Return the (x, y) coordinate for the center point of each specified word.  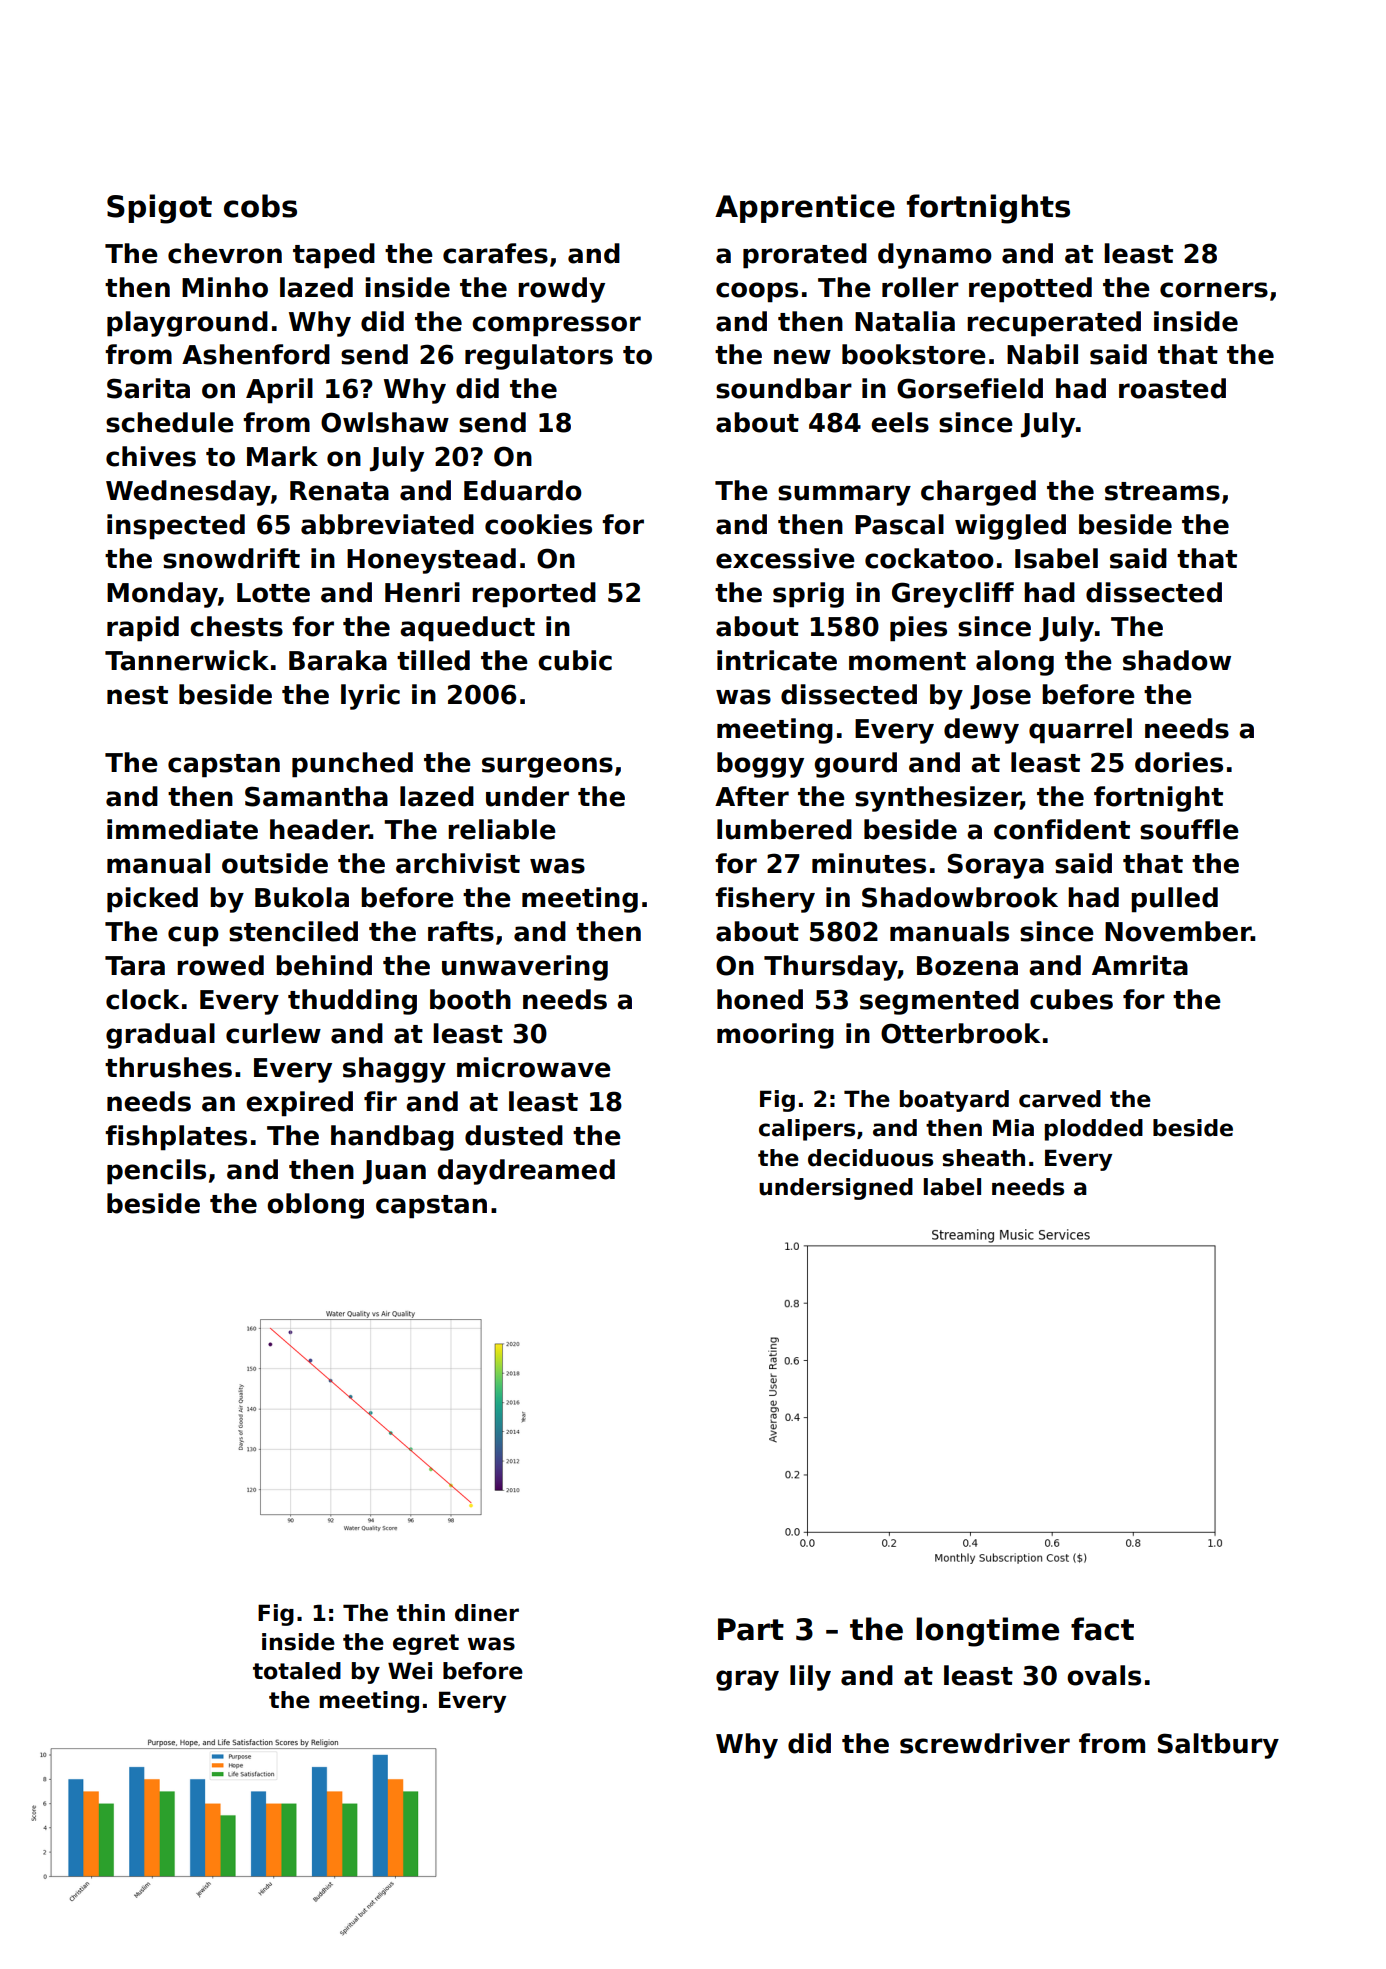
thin (421, 1612)
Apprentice (805, 208)
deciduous (870, 1158)
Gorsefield (970, 388)
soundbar (784, 388)
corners (1214, 290)
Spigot (159, 209)
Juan (394, 1172)
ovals (1104, 1675)
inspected (176, 527)
